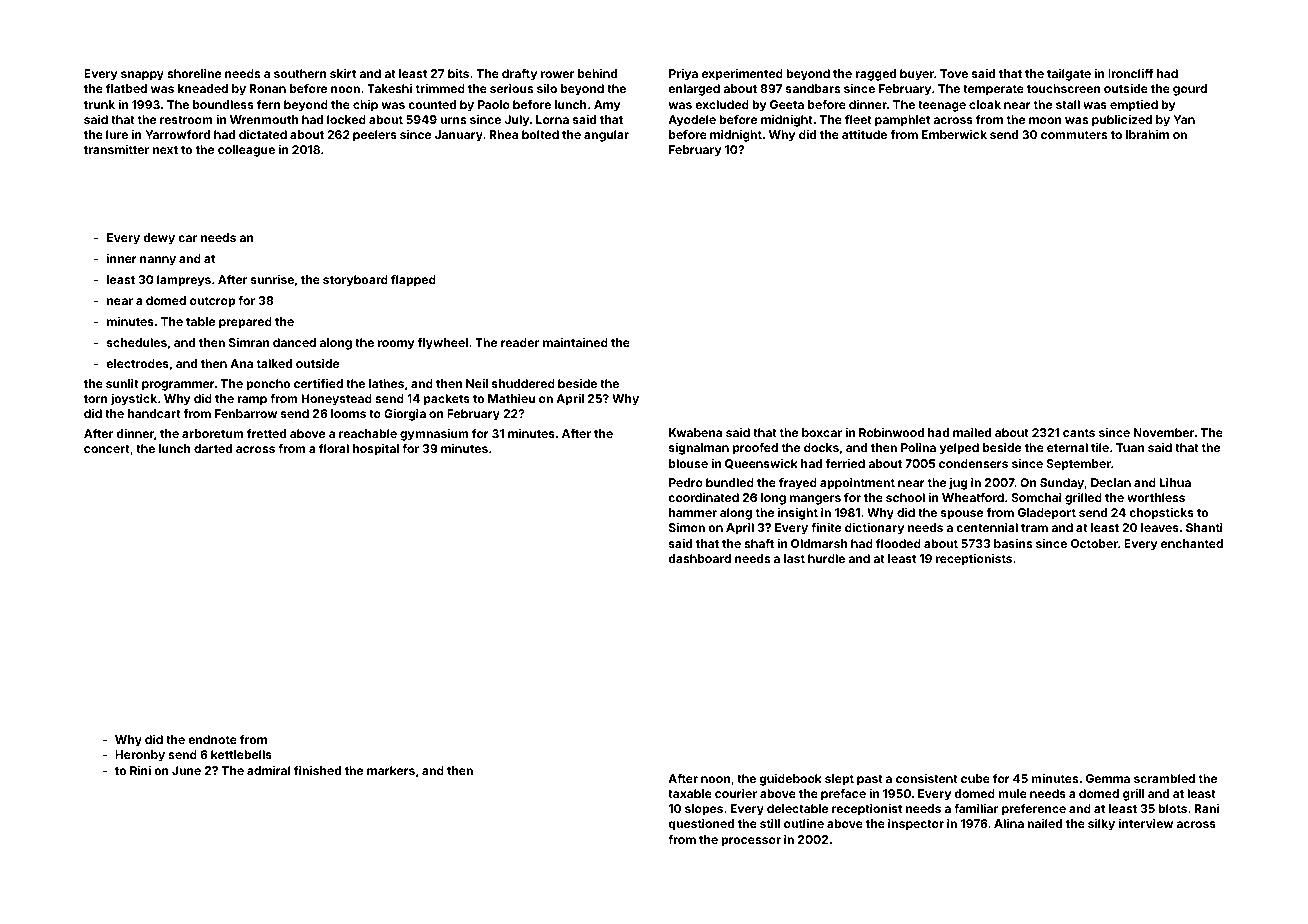  I want to click on kettlebells, so click(241, 754).
